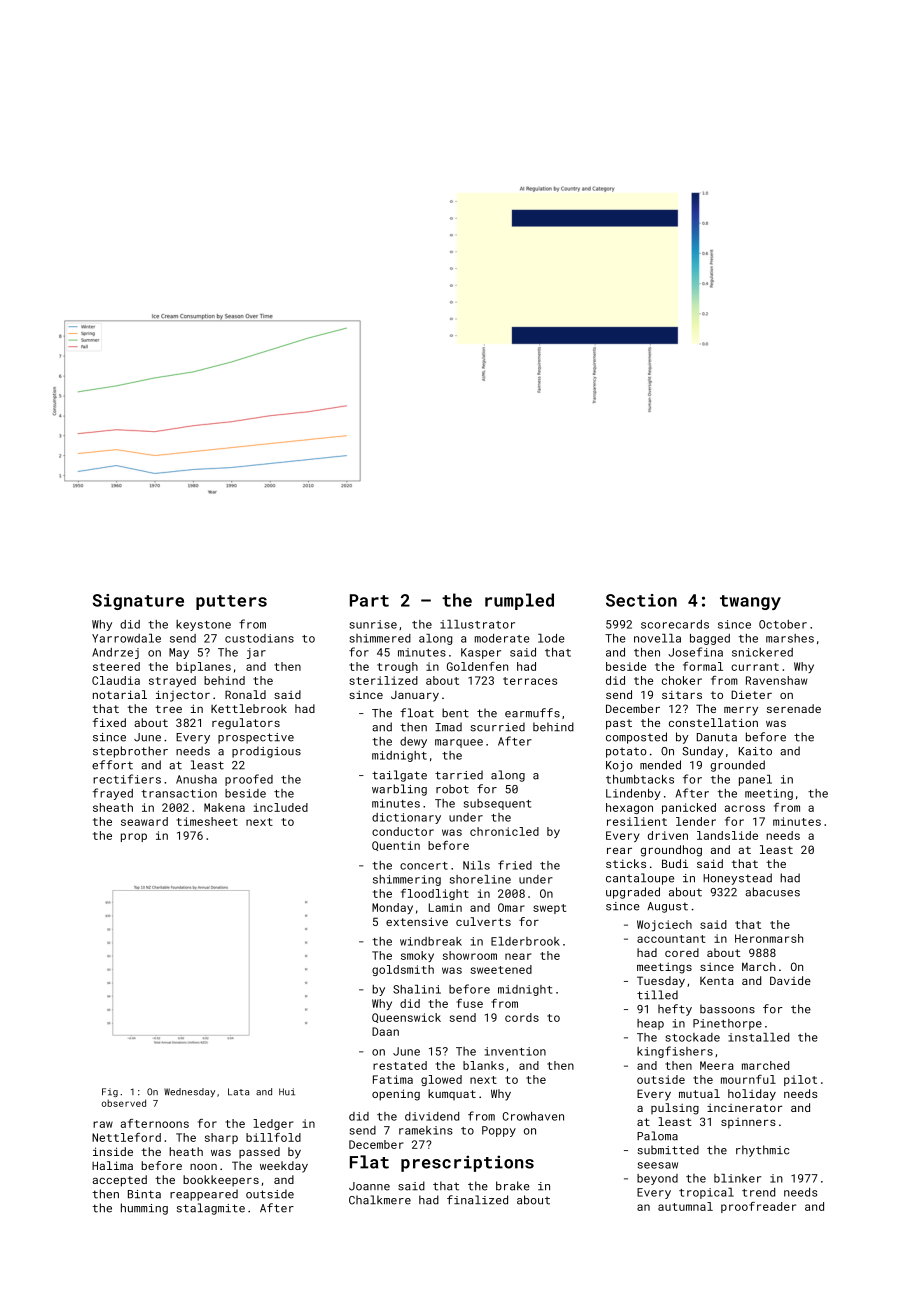 This screenshot has height=1308, width=924. What do you see at coordinates (748, 1123) in the screenshot?
I see `spinners` at bounding box center [748, 1123].
